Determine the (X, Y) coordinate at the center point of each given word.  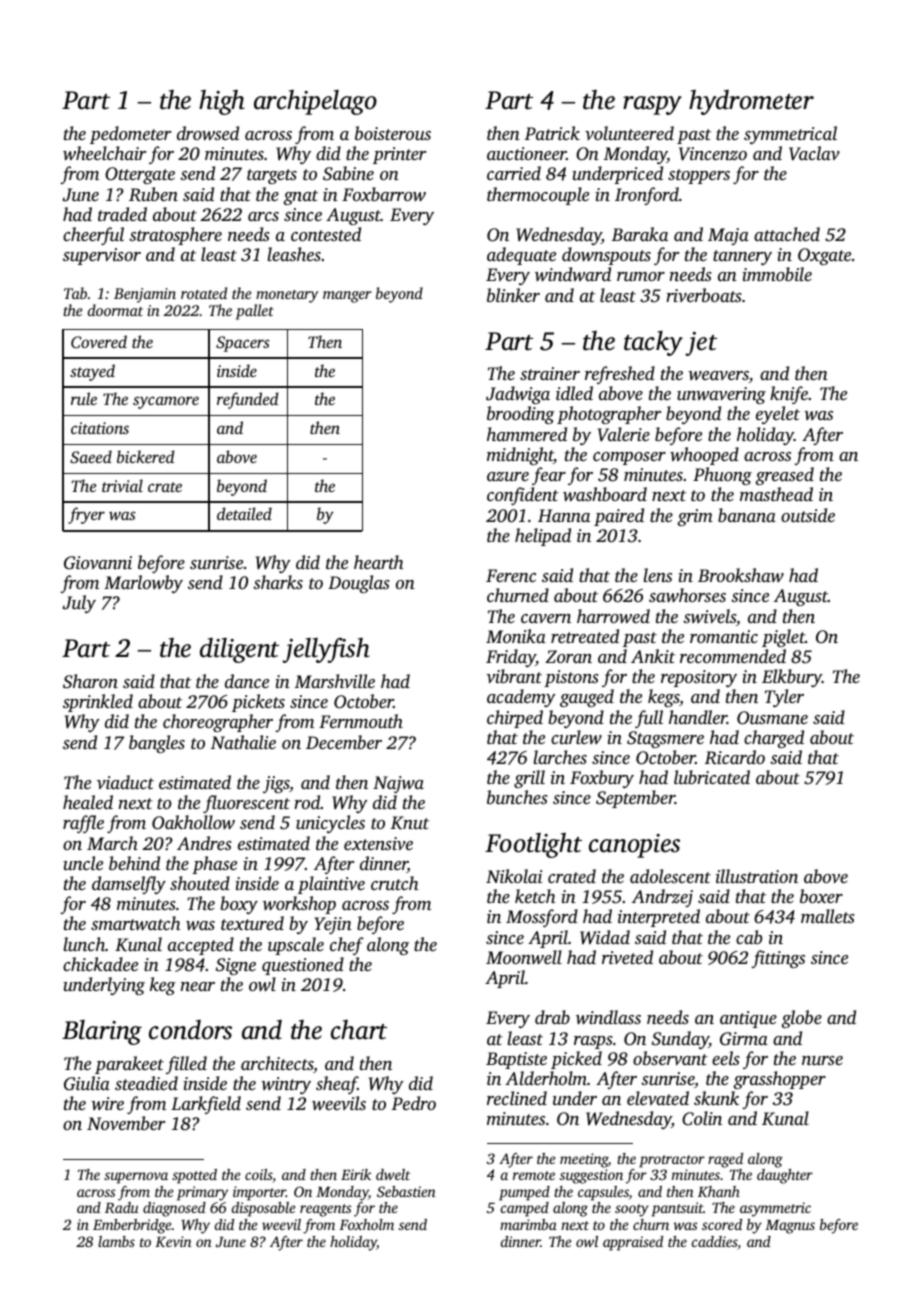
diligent (239, 650)
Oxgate (824, 256)
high (222, 102)
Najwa (398, 784)
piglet (783, 638)
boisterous (393, 133)
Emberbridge (132, 1226)
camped (525, 1209)
